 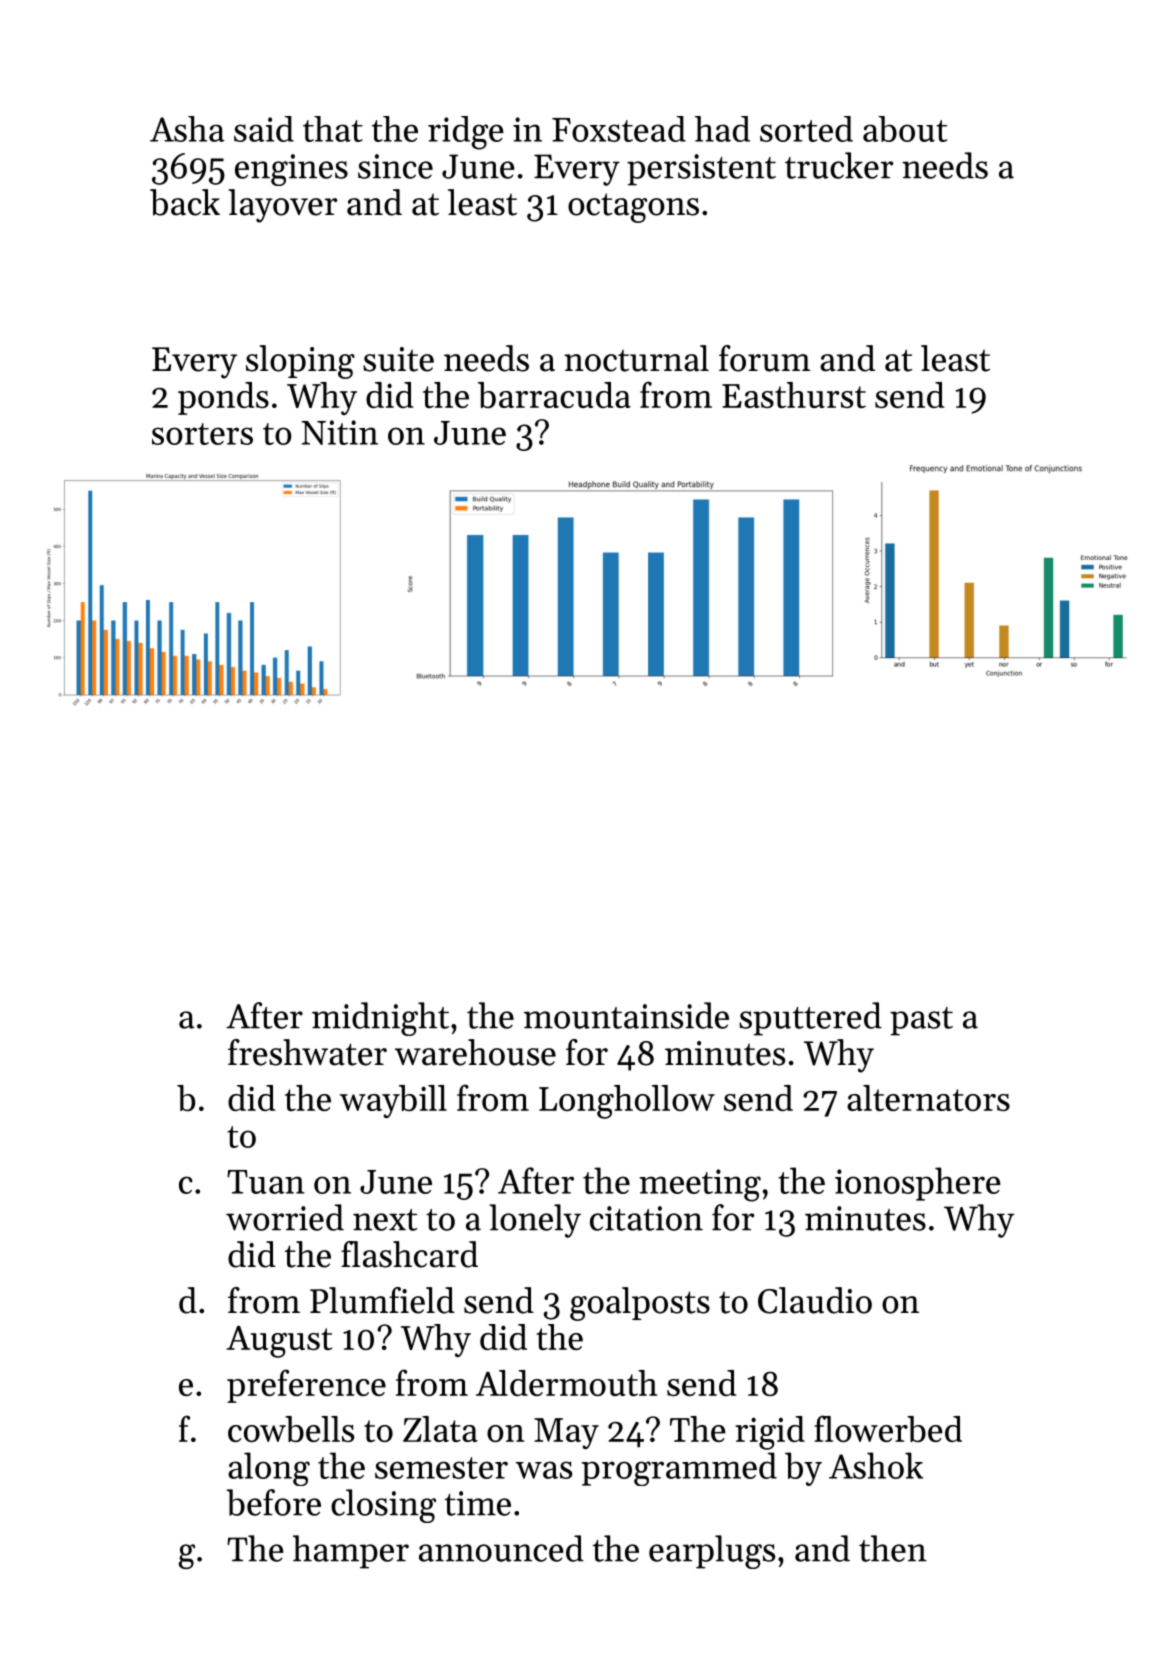 I want to click on about, so click(x=905, y=129).
